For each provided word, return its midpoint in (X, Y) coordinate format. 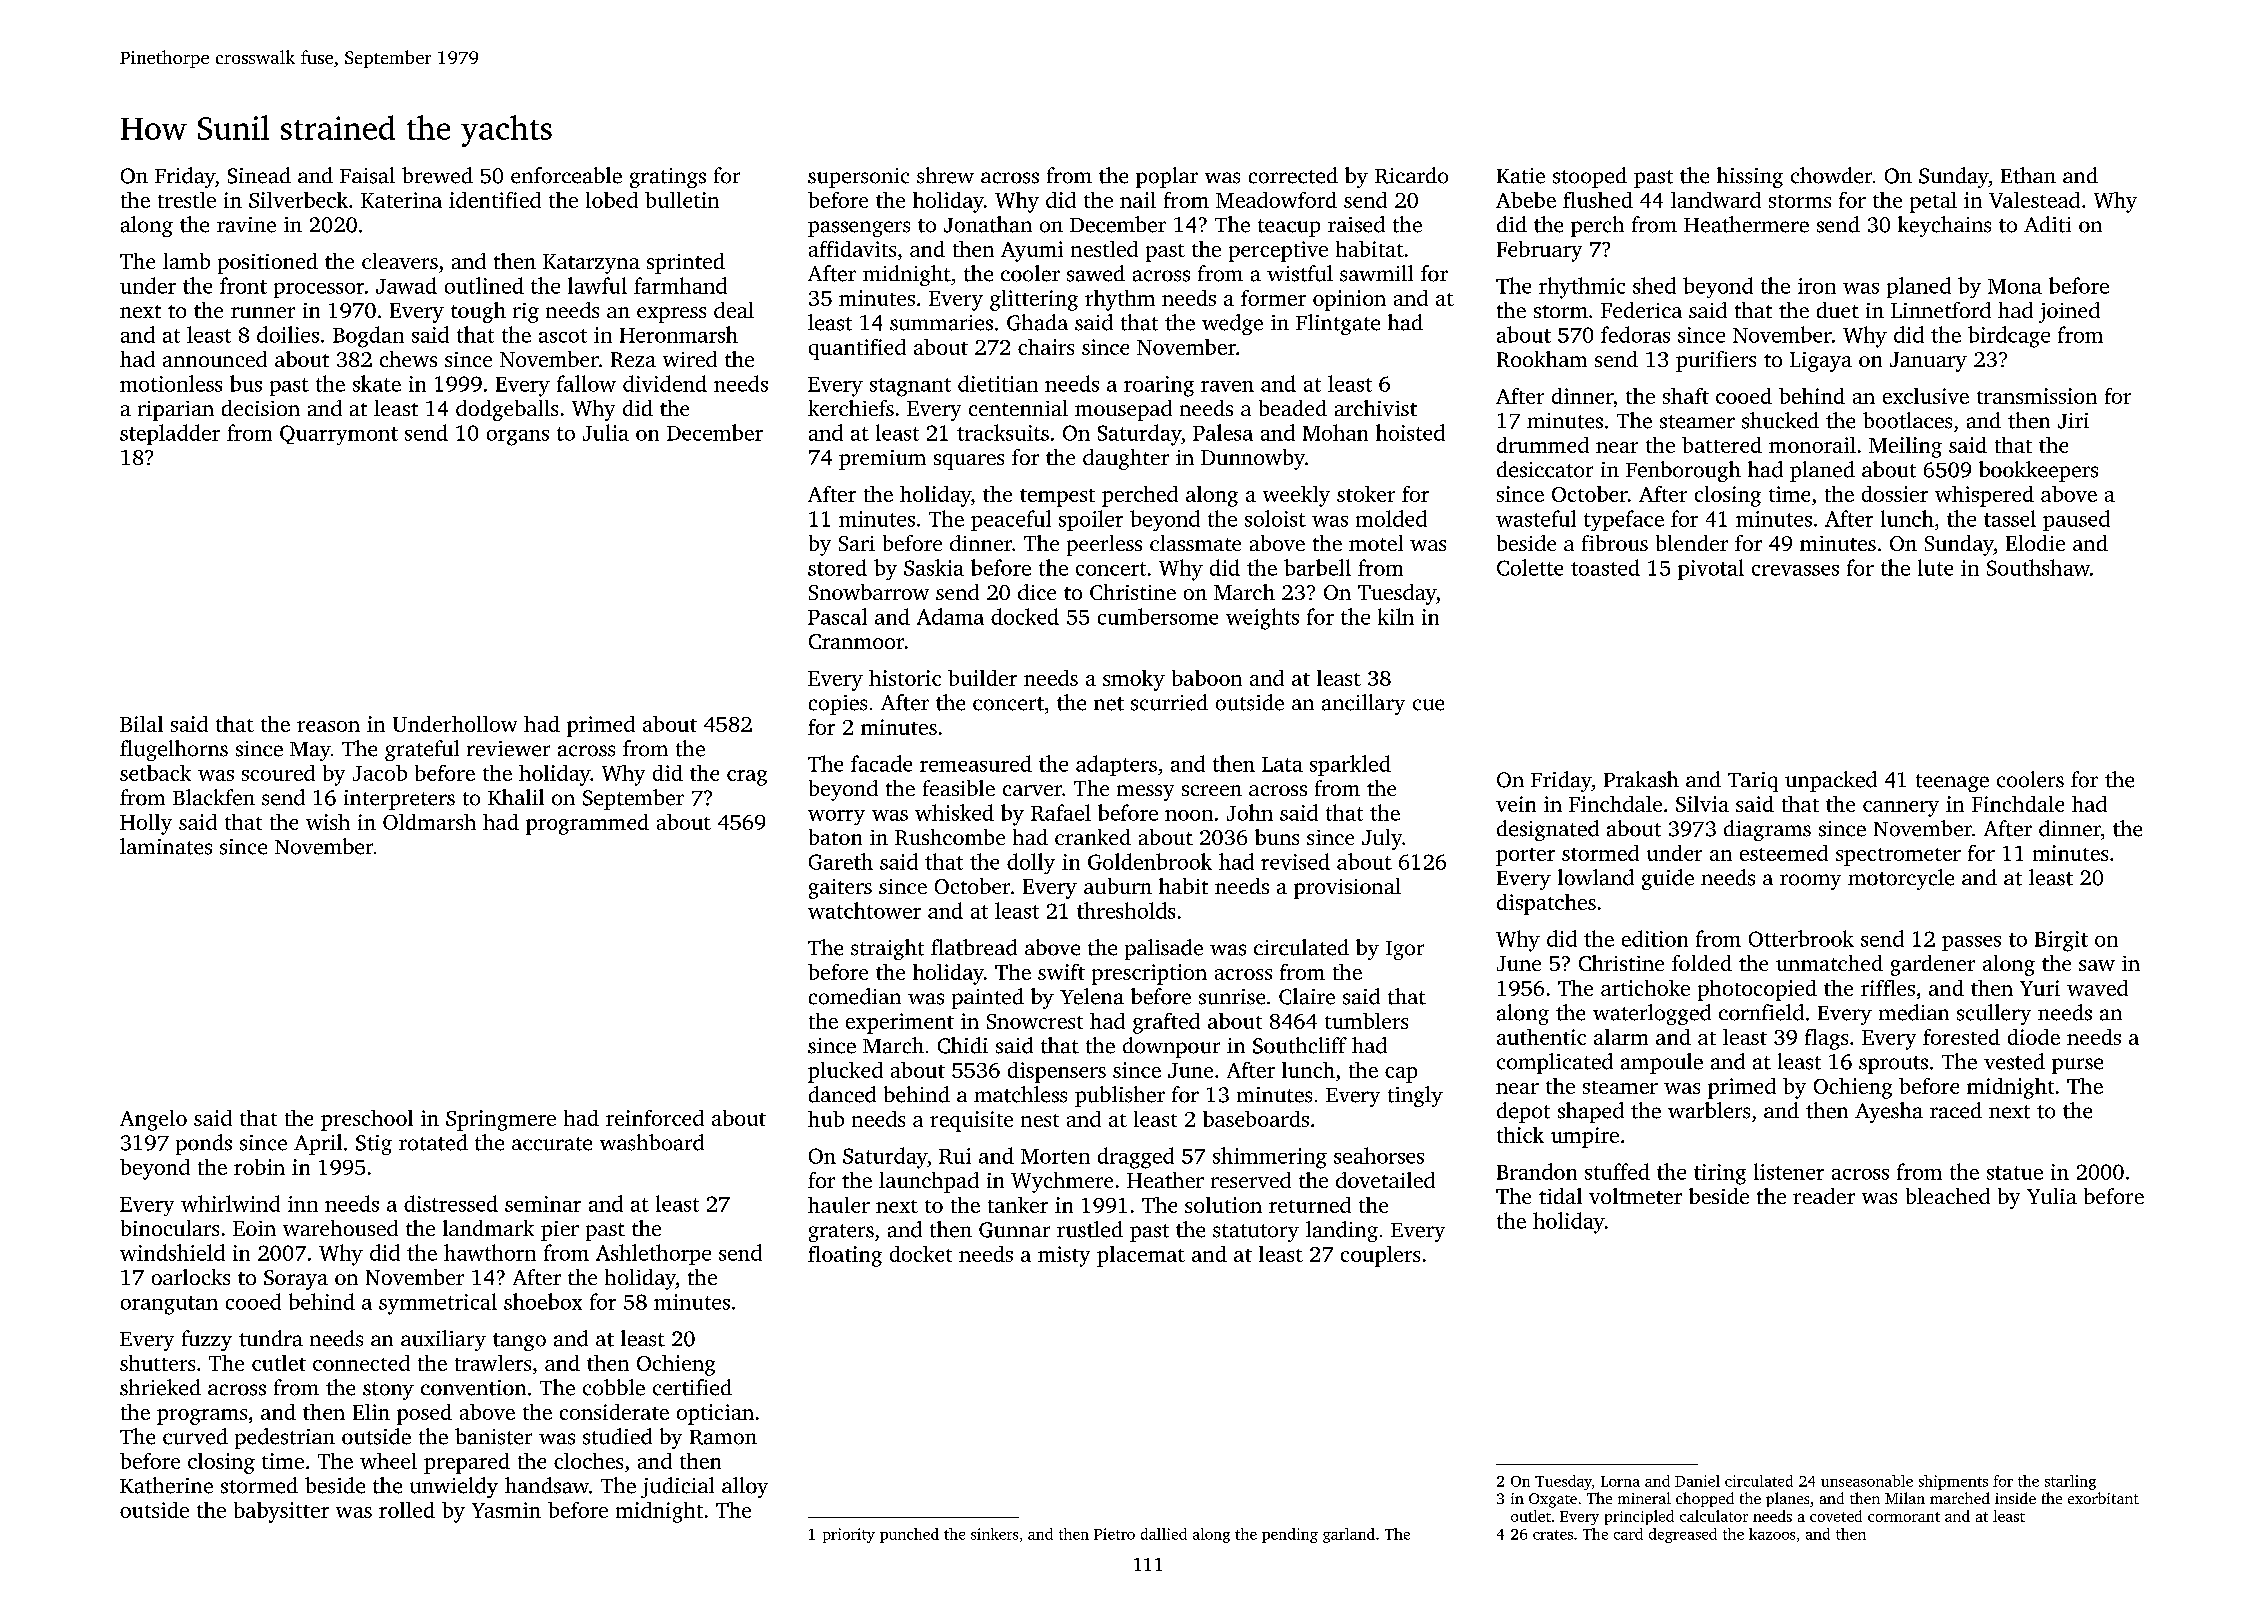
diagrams (1767, 830)
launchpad (929, 1182)
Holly (146, 824)
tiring (1720, 1174)
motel (1376, 543)
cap (1401, 1075)
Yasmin (506, 1510)
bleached (1948, 1196)
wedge (1232, 324)
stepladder (170, 434)
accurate (552, 1144)
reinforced (655, 1118)
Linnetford (1941, 310)
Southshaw (2038, 567)
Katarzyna (591, 264)
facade (881, 763)
